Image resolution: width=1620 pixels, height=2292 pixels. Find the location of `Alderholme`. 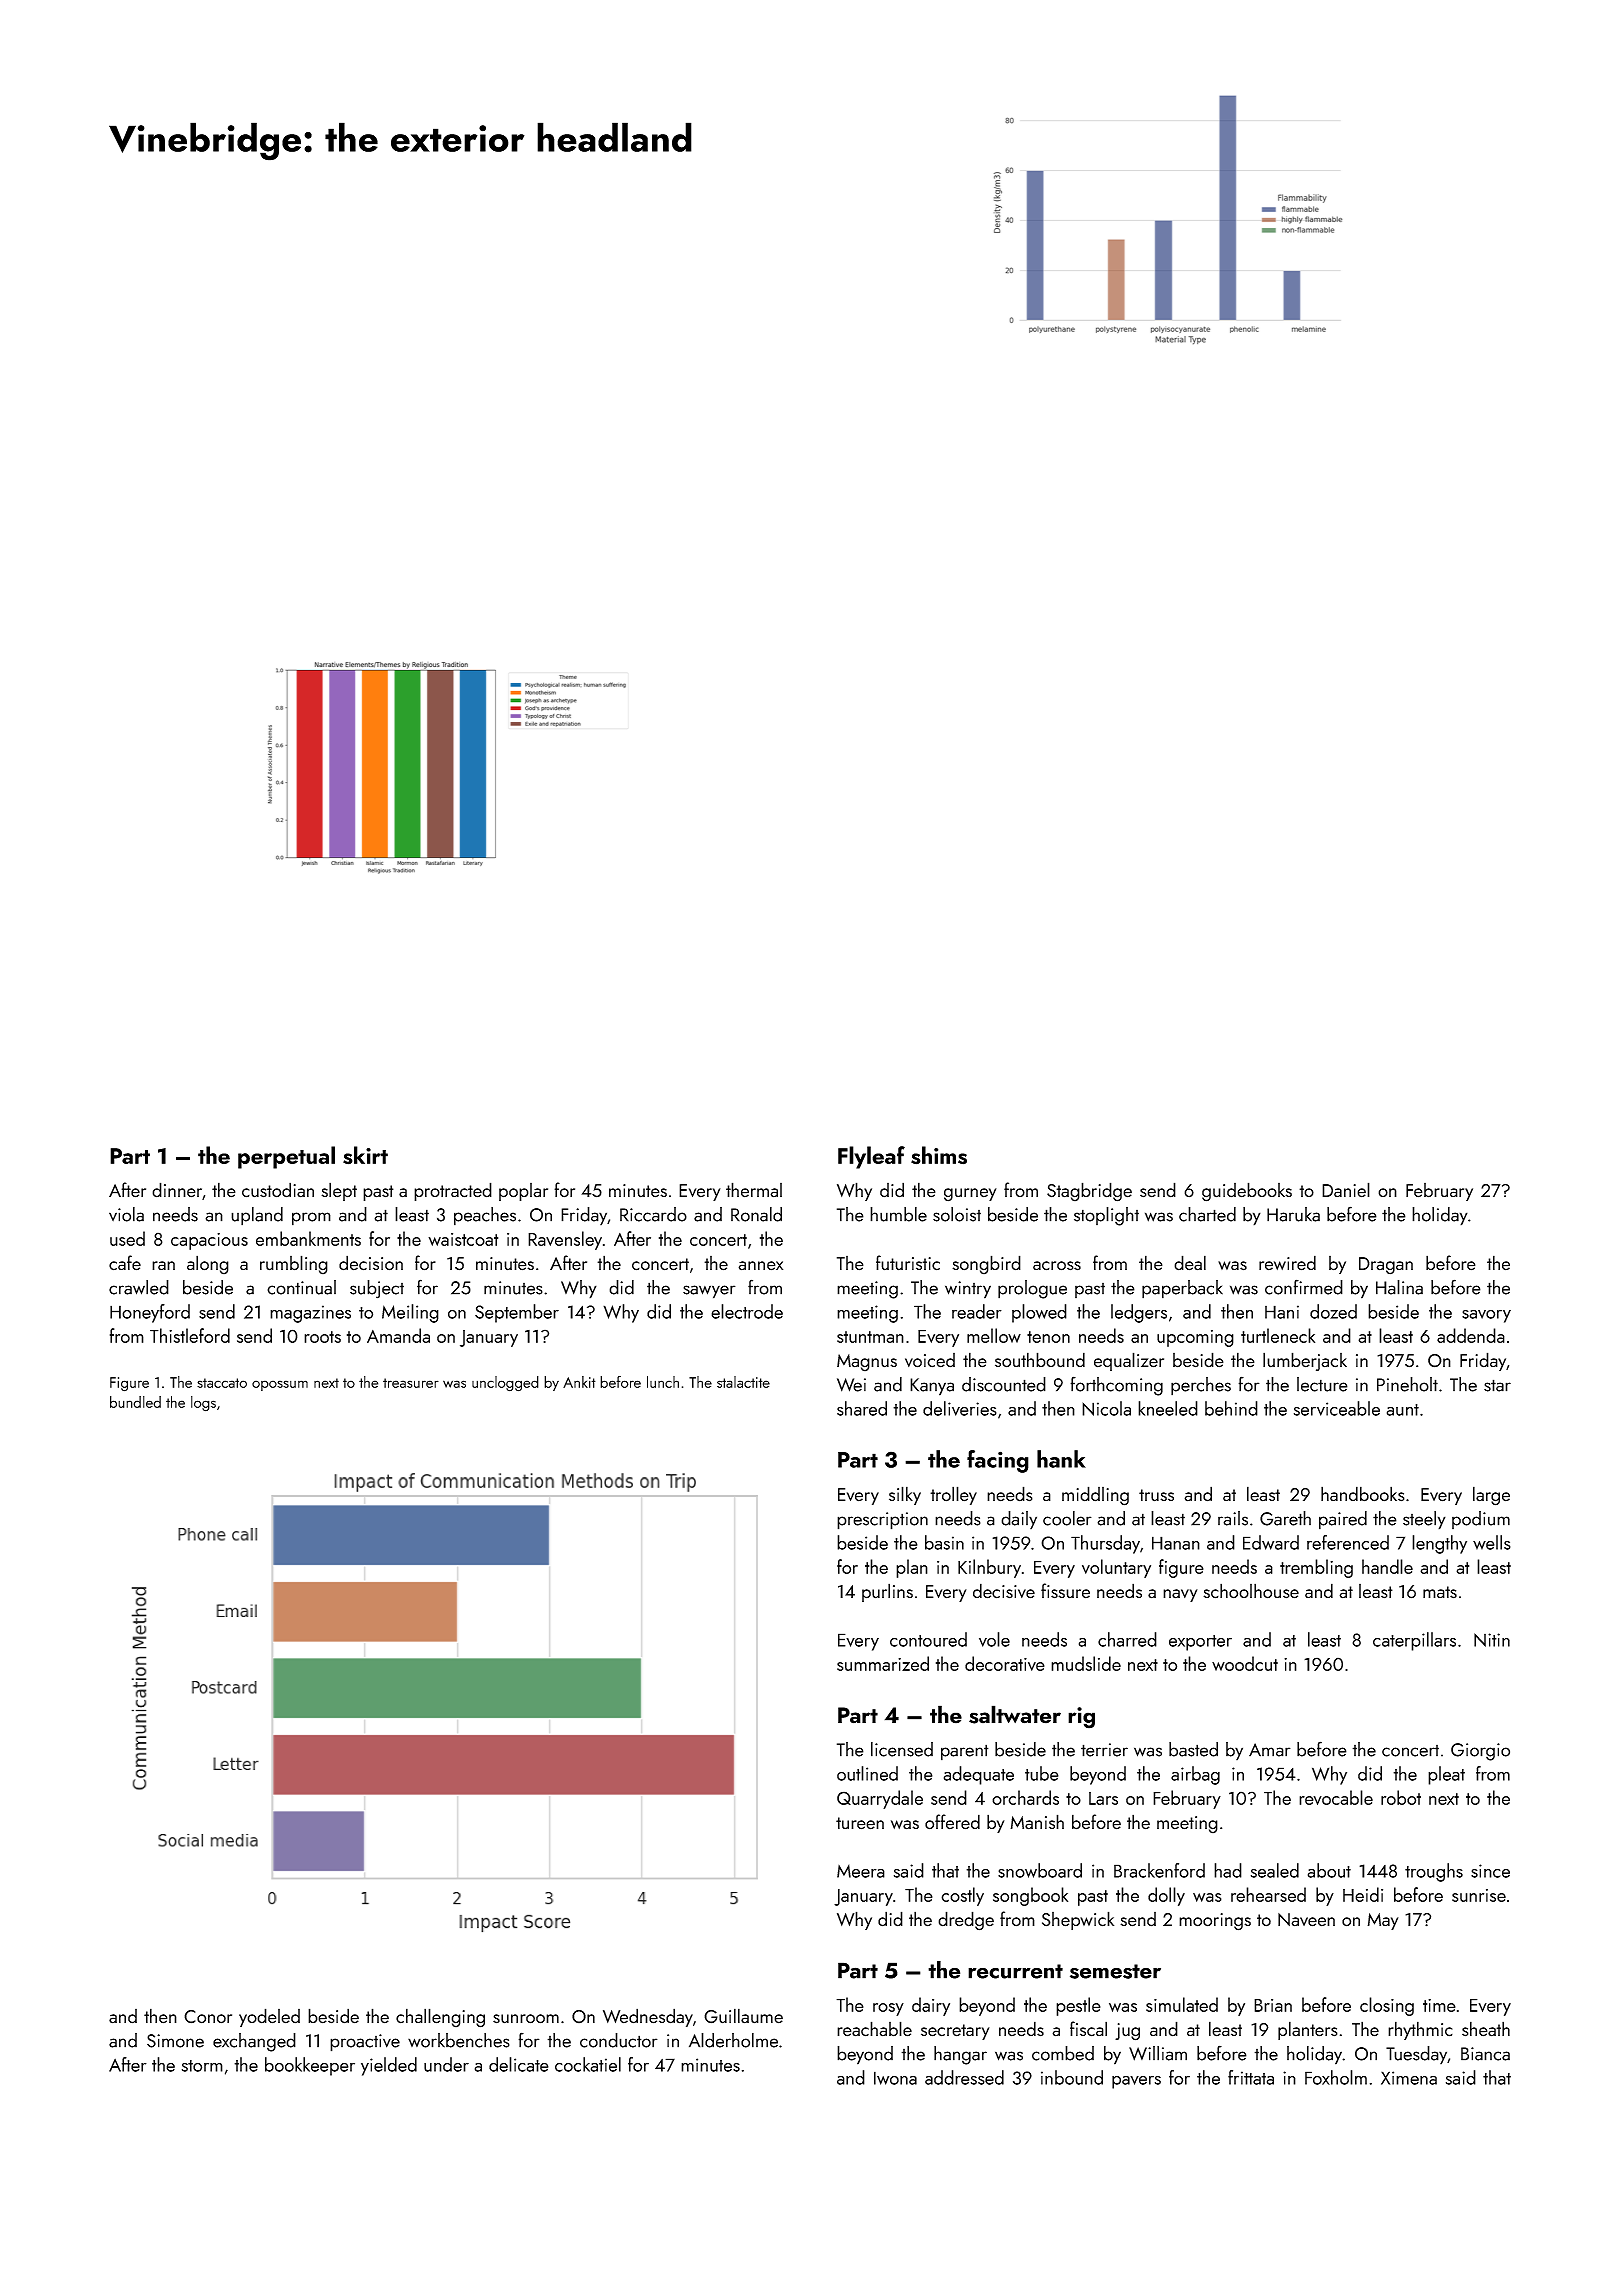

Alderholme is located at coordinates (733, 2040).
